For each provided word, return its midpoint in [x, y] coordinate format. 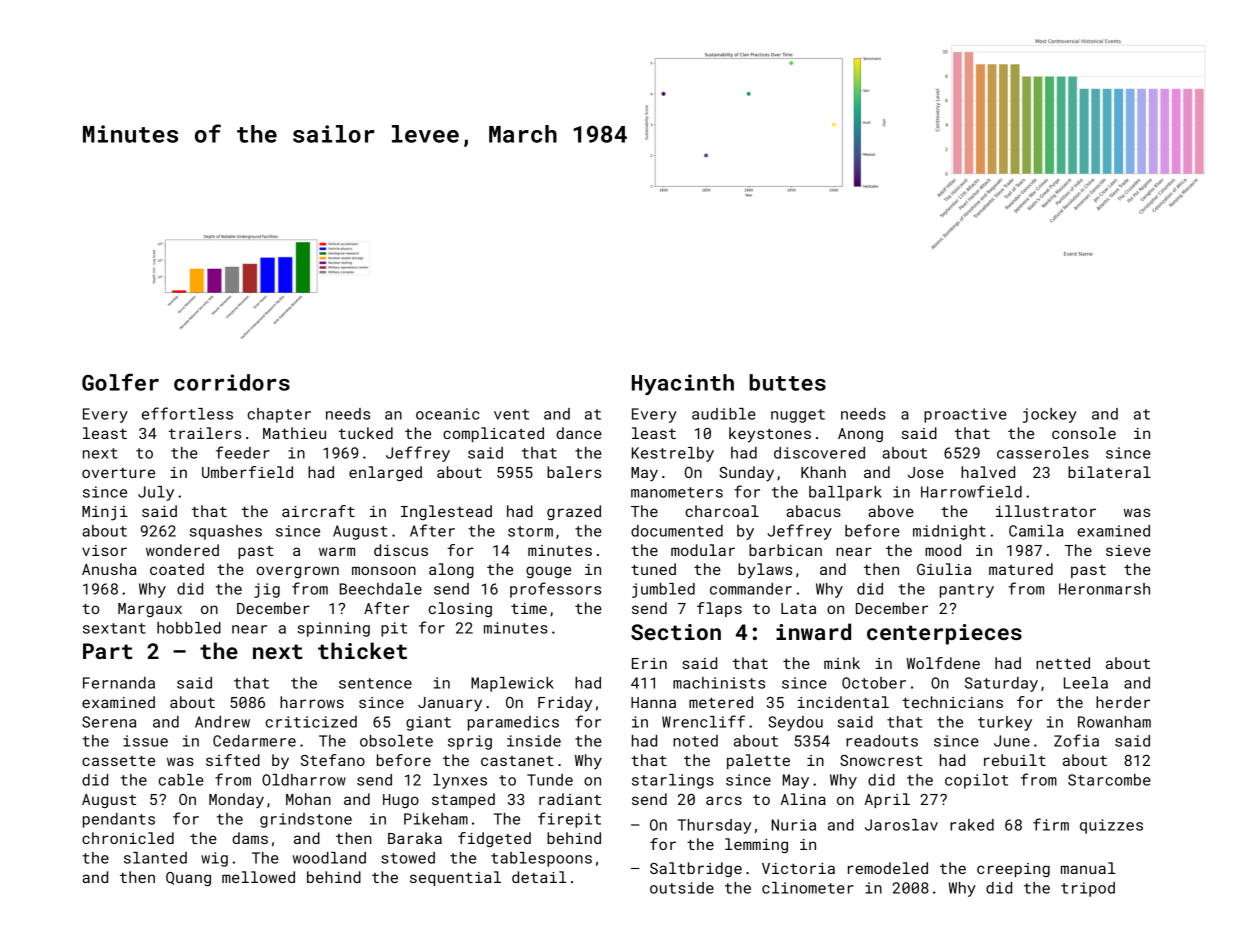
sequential [455, 878]
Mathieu [294, 433]
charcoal [722, 511]
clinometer [808, 888]
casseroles [1043, 453]
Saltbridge [696, 869]
